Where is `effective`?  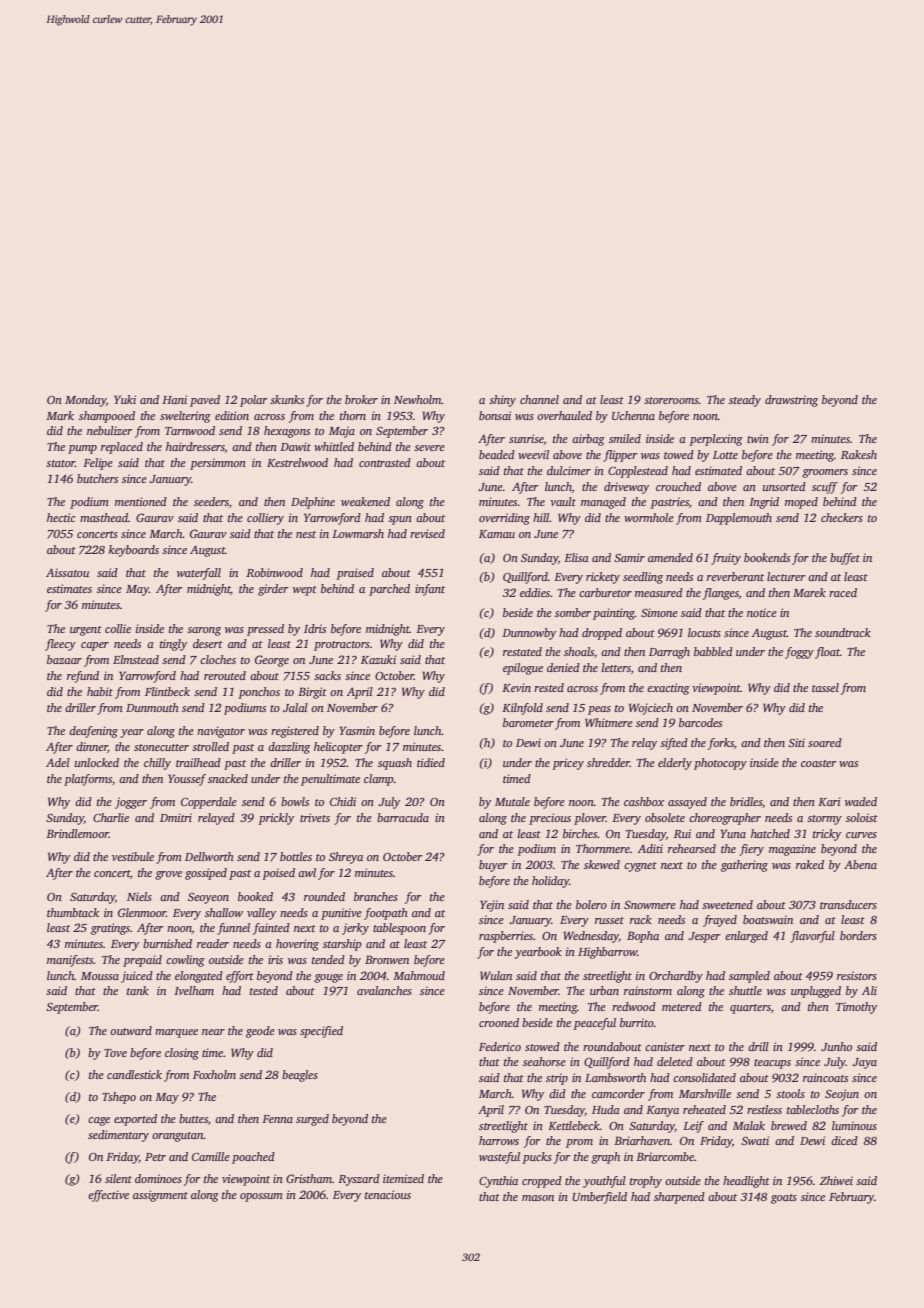
effective is located at coordinates (108, 1196).
